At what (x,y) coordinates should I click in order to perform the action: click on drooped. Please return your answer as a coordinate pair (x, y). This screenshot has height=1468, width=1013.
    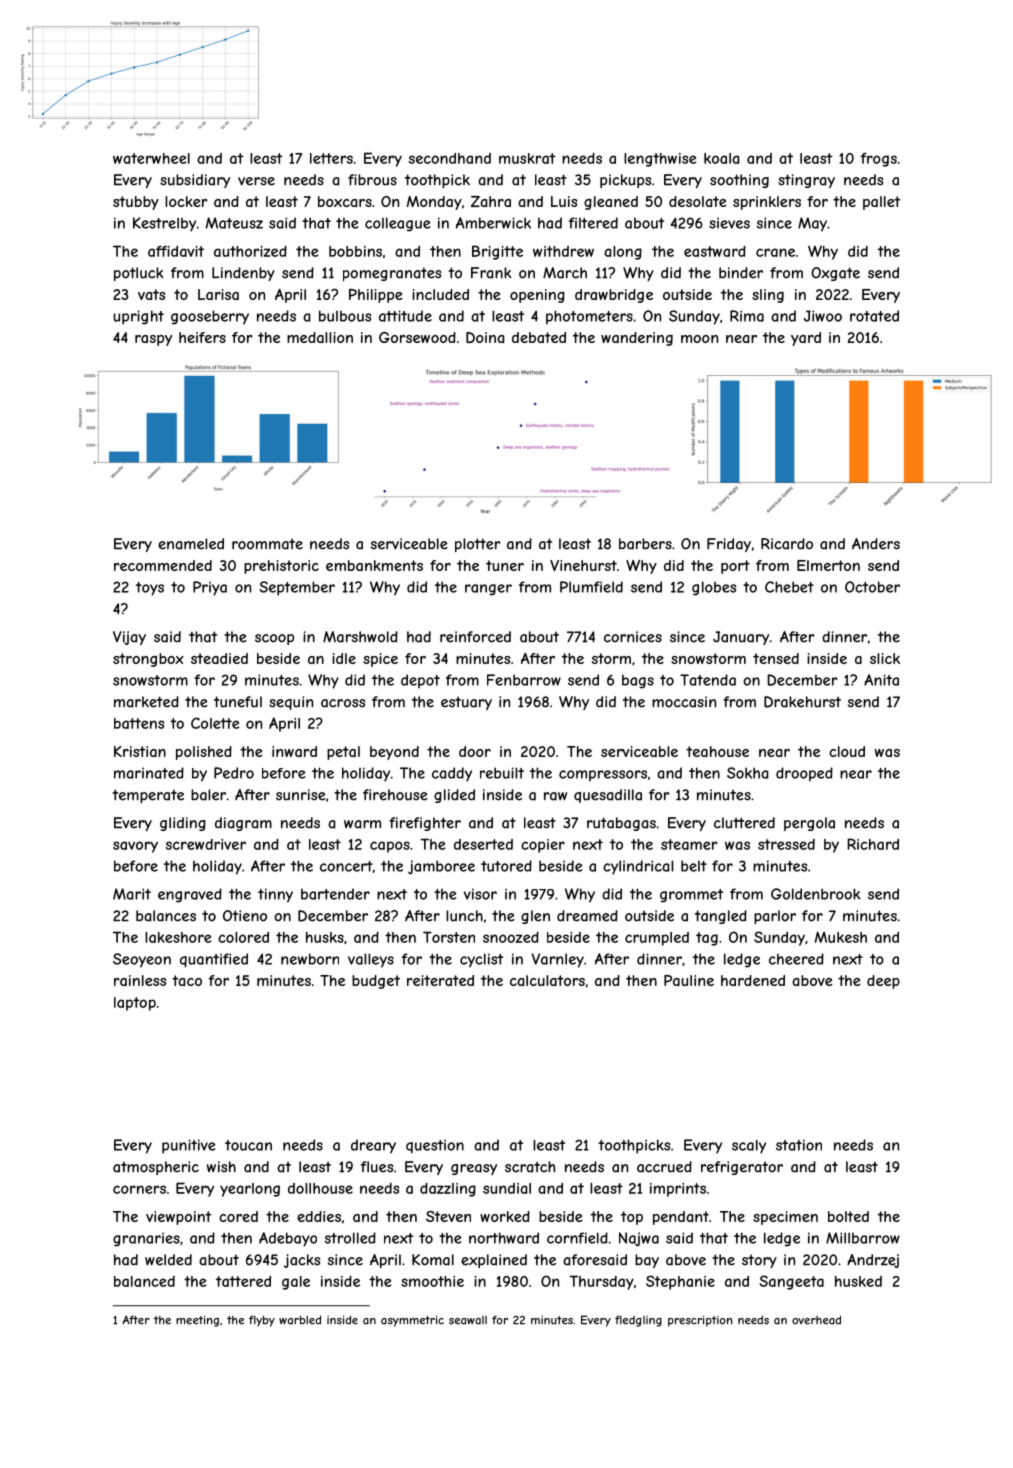
    Looking at the image, I should click on (804, 774).
